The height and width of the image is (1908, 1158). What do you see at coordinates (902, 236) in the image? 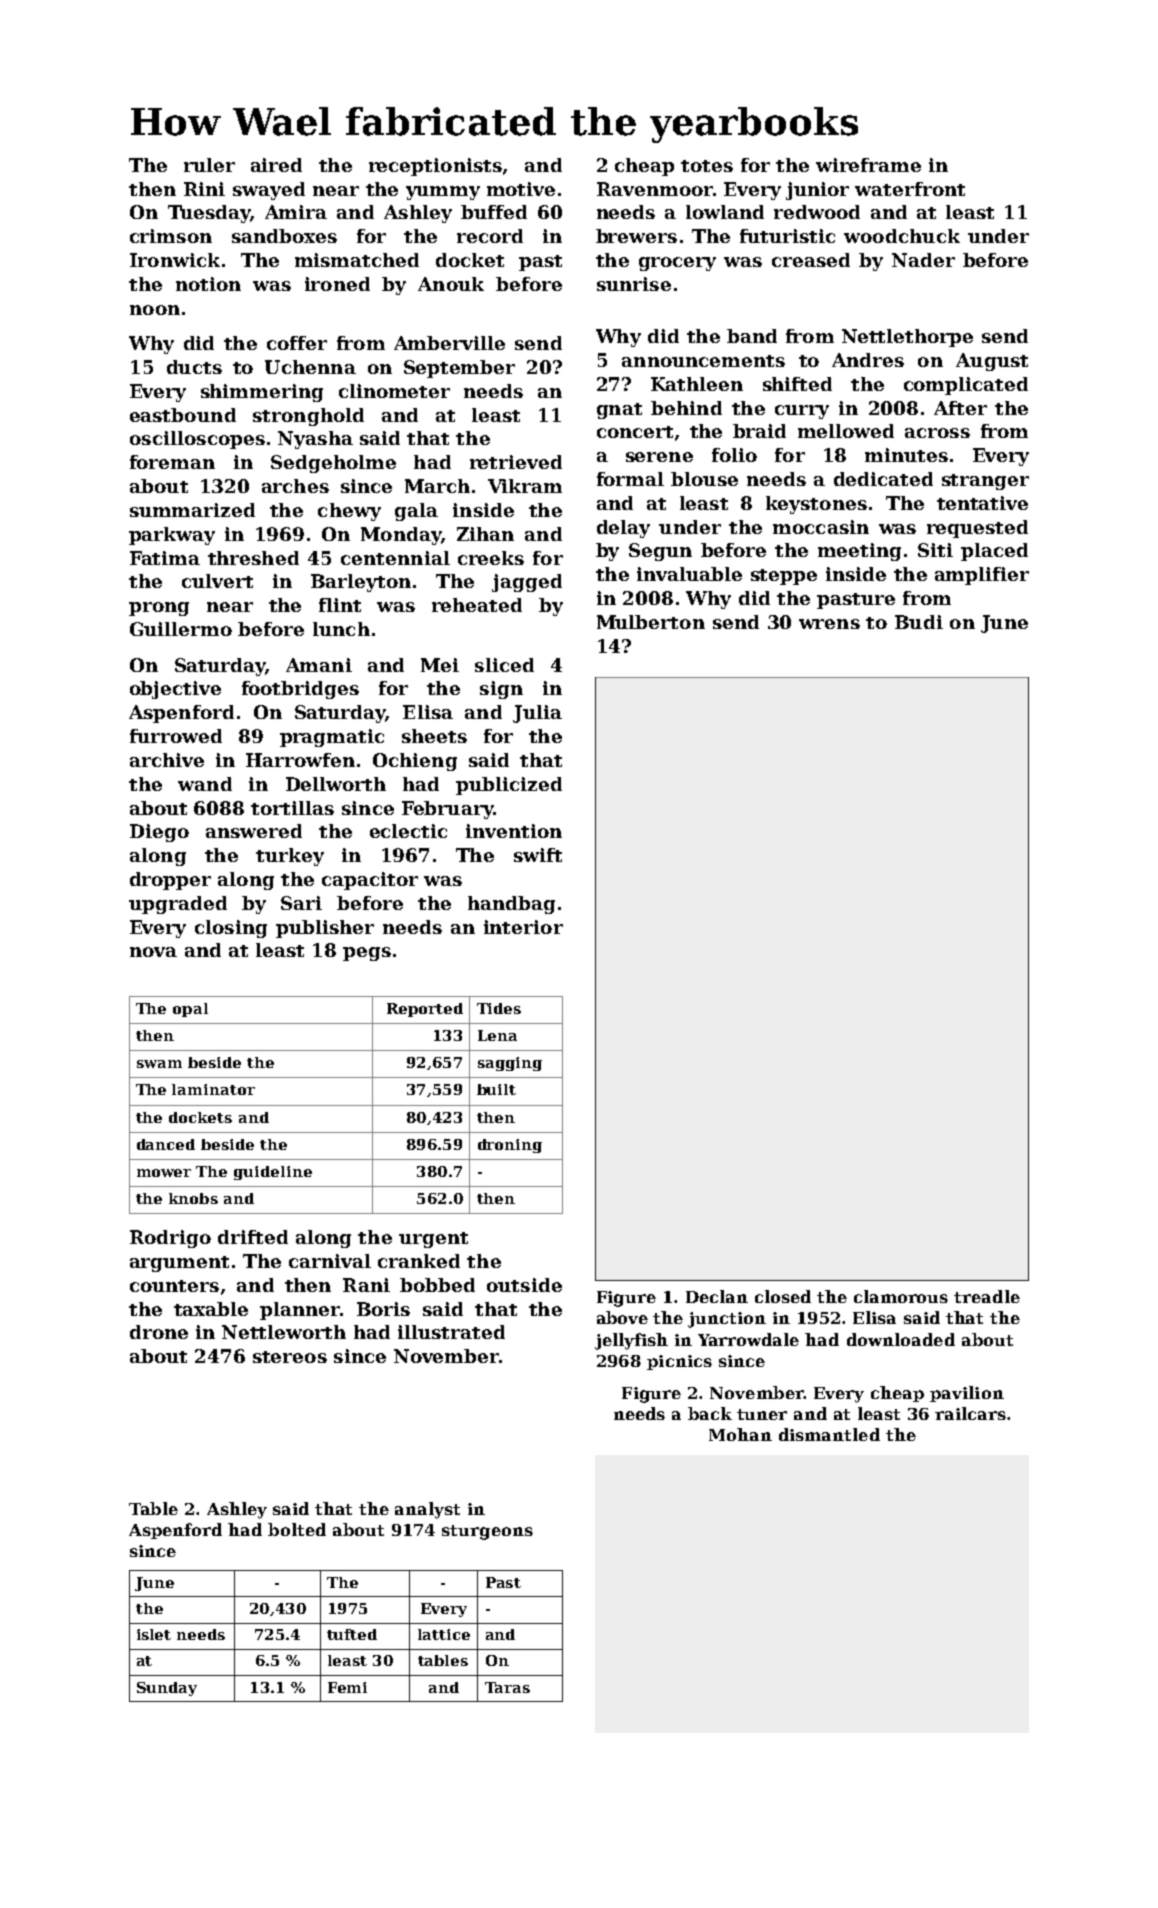
I see `woodchuck` at bounding box center [902, 236].
